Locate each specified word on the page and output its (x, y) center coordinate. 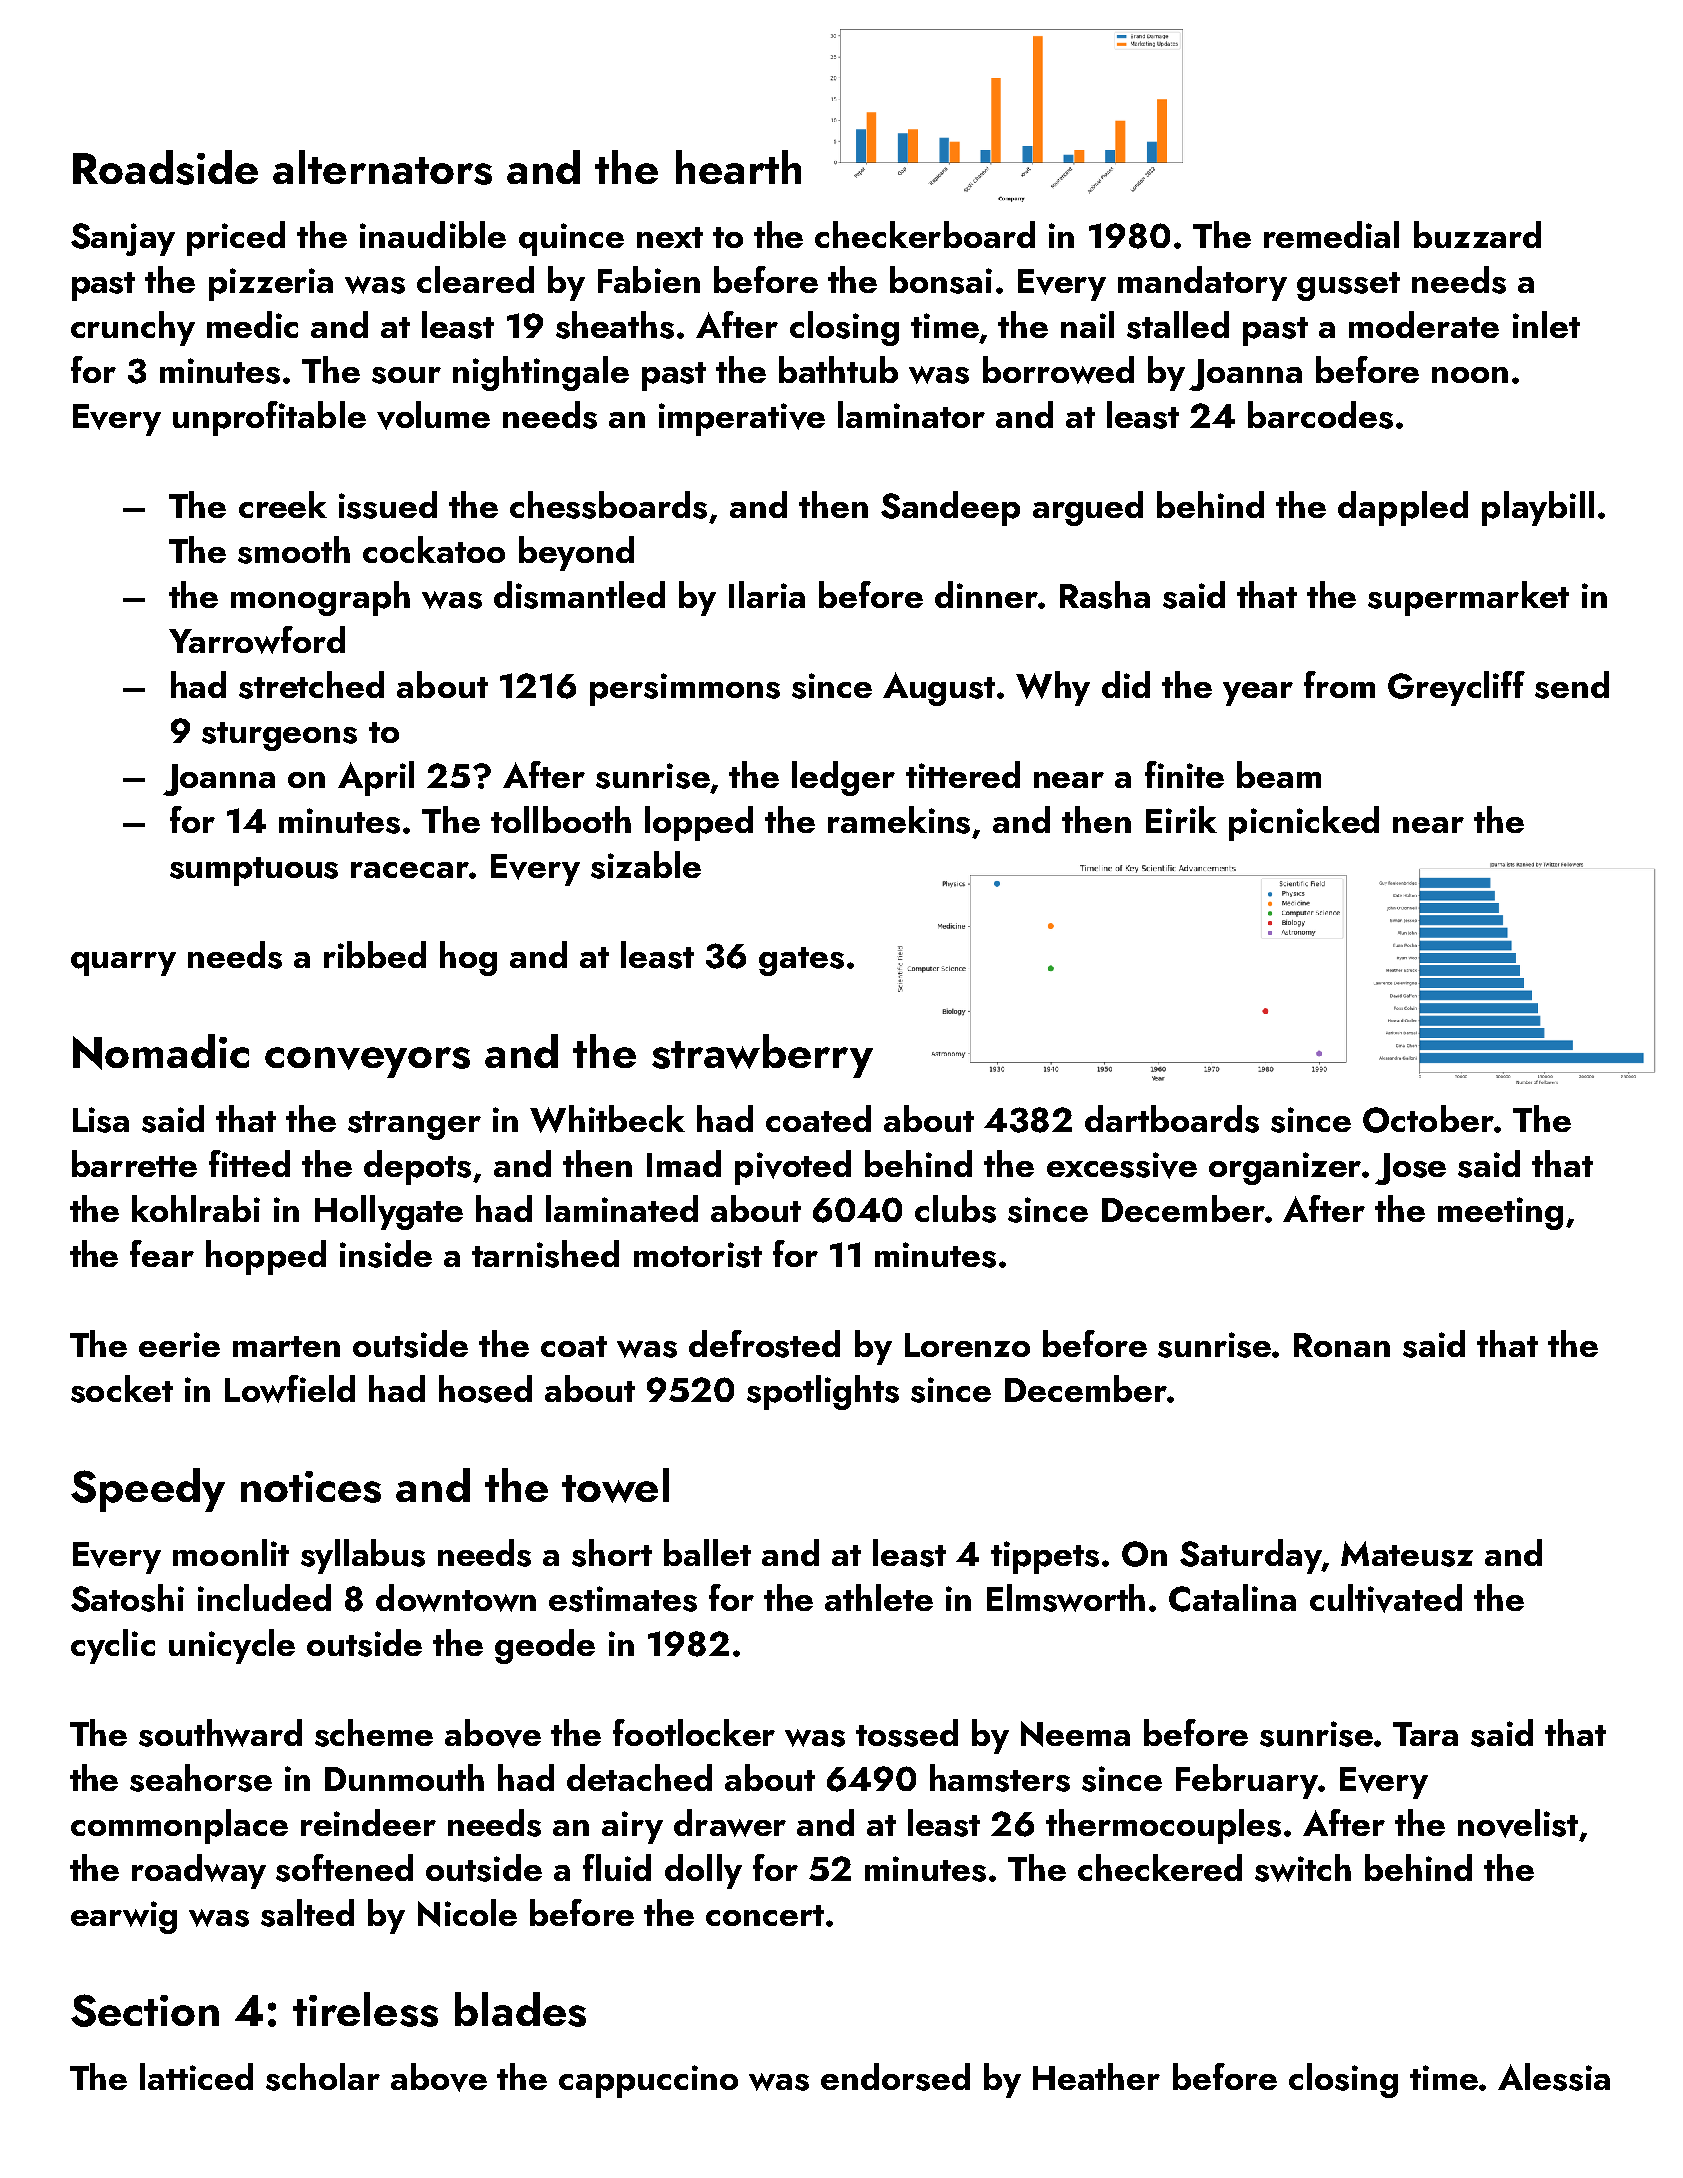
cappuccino (648, 2081)
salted (307, 1913)
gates (801, 961)
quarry (123, 964)
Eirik (1181, 819)
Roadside (165, 167)
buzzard (1477, 234)
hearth (738, 167)
